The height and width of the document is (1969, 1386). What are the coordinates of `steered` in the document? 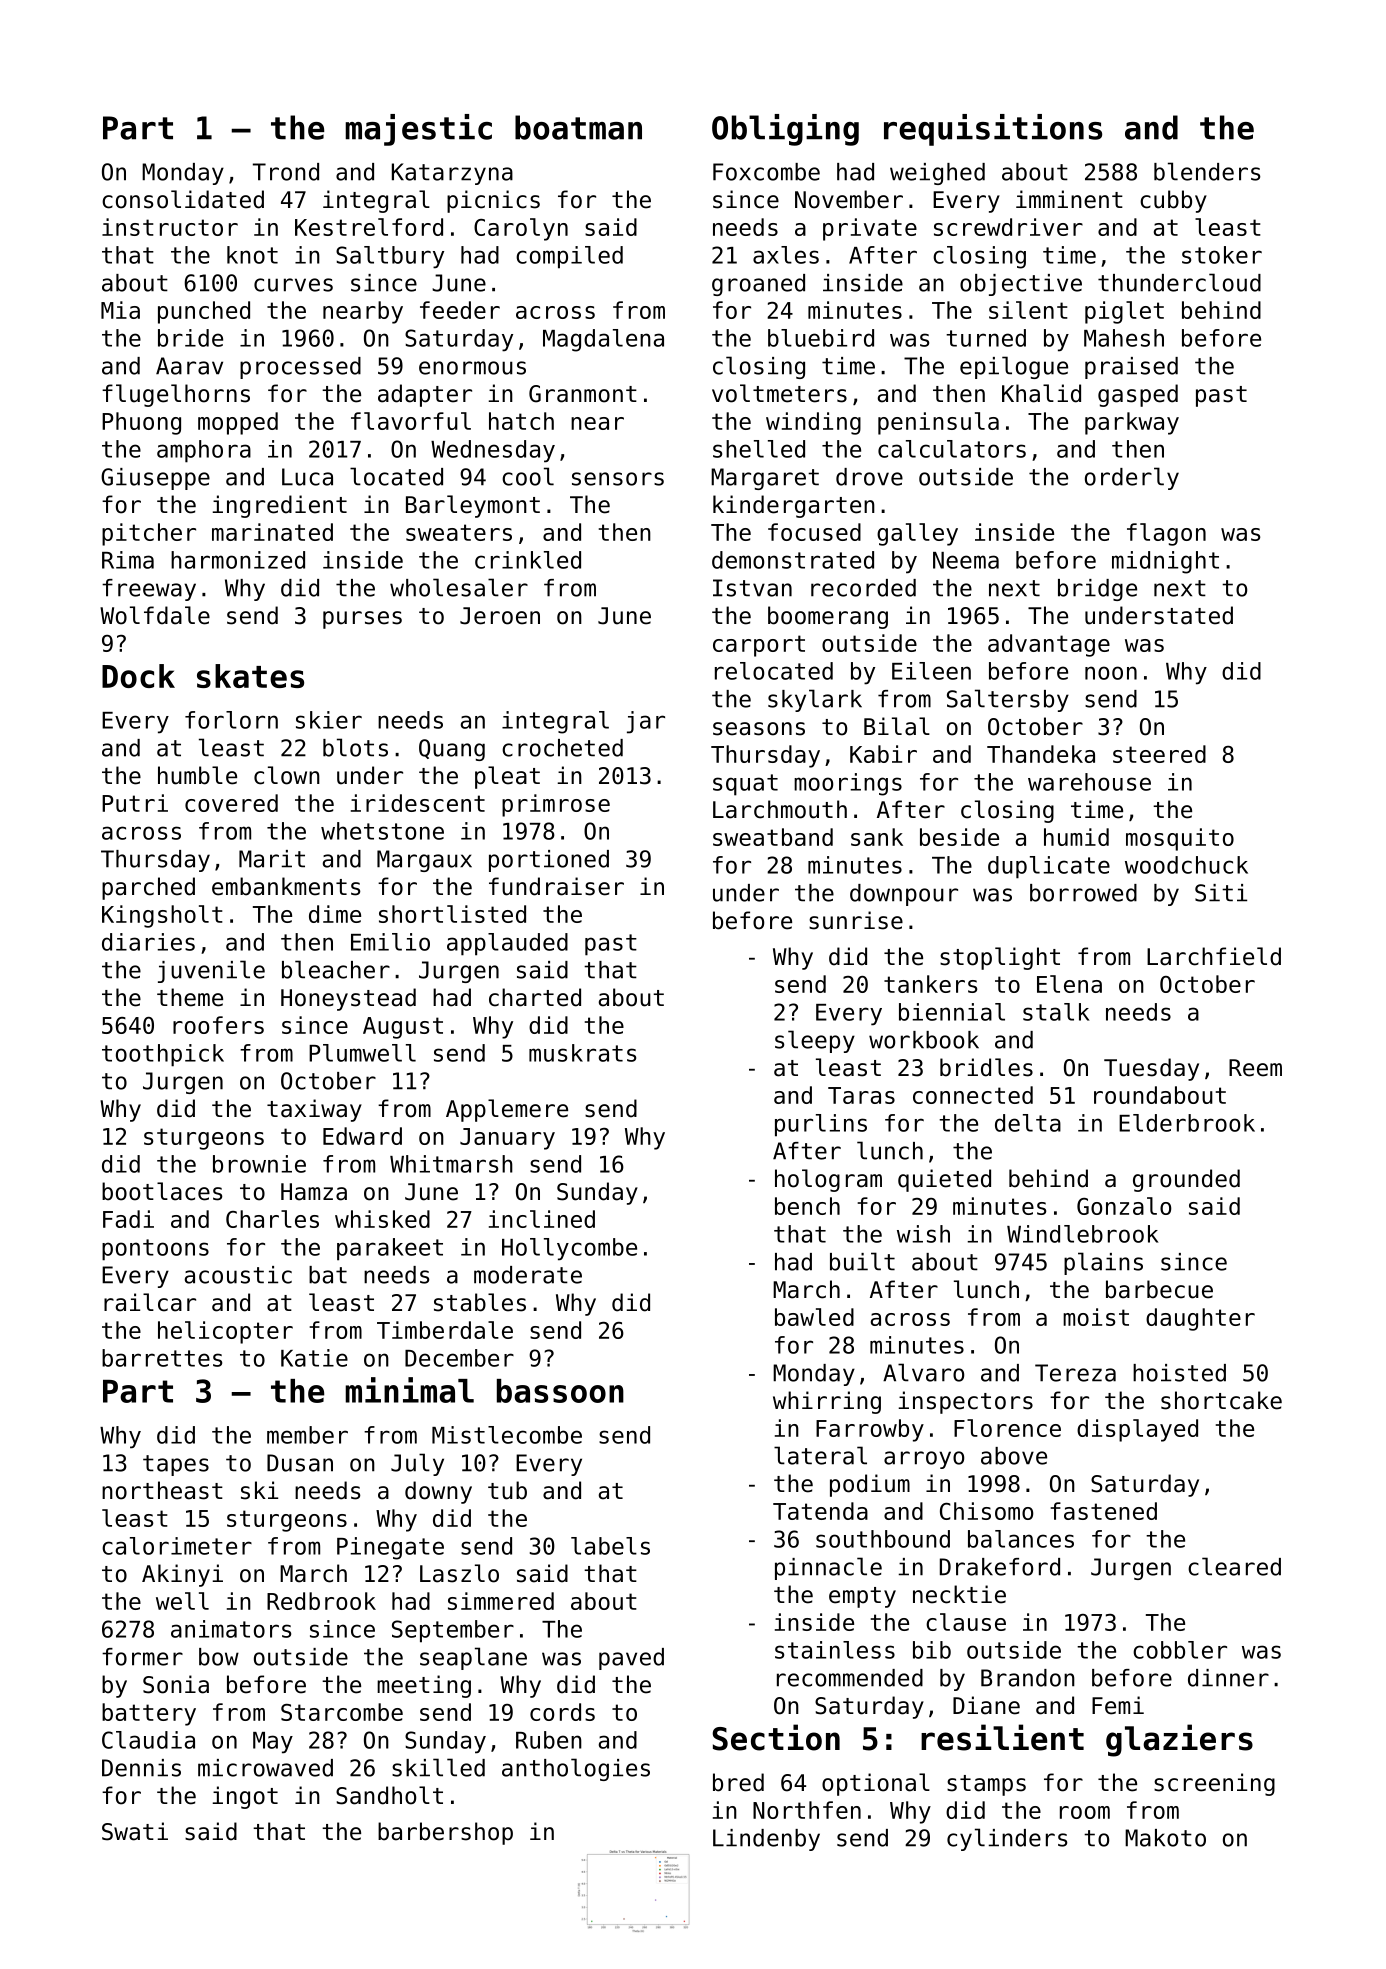 It's located at (1159, 754).
